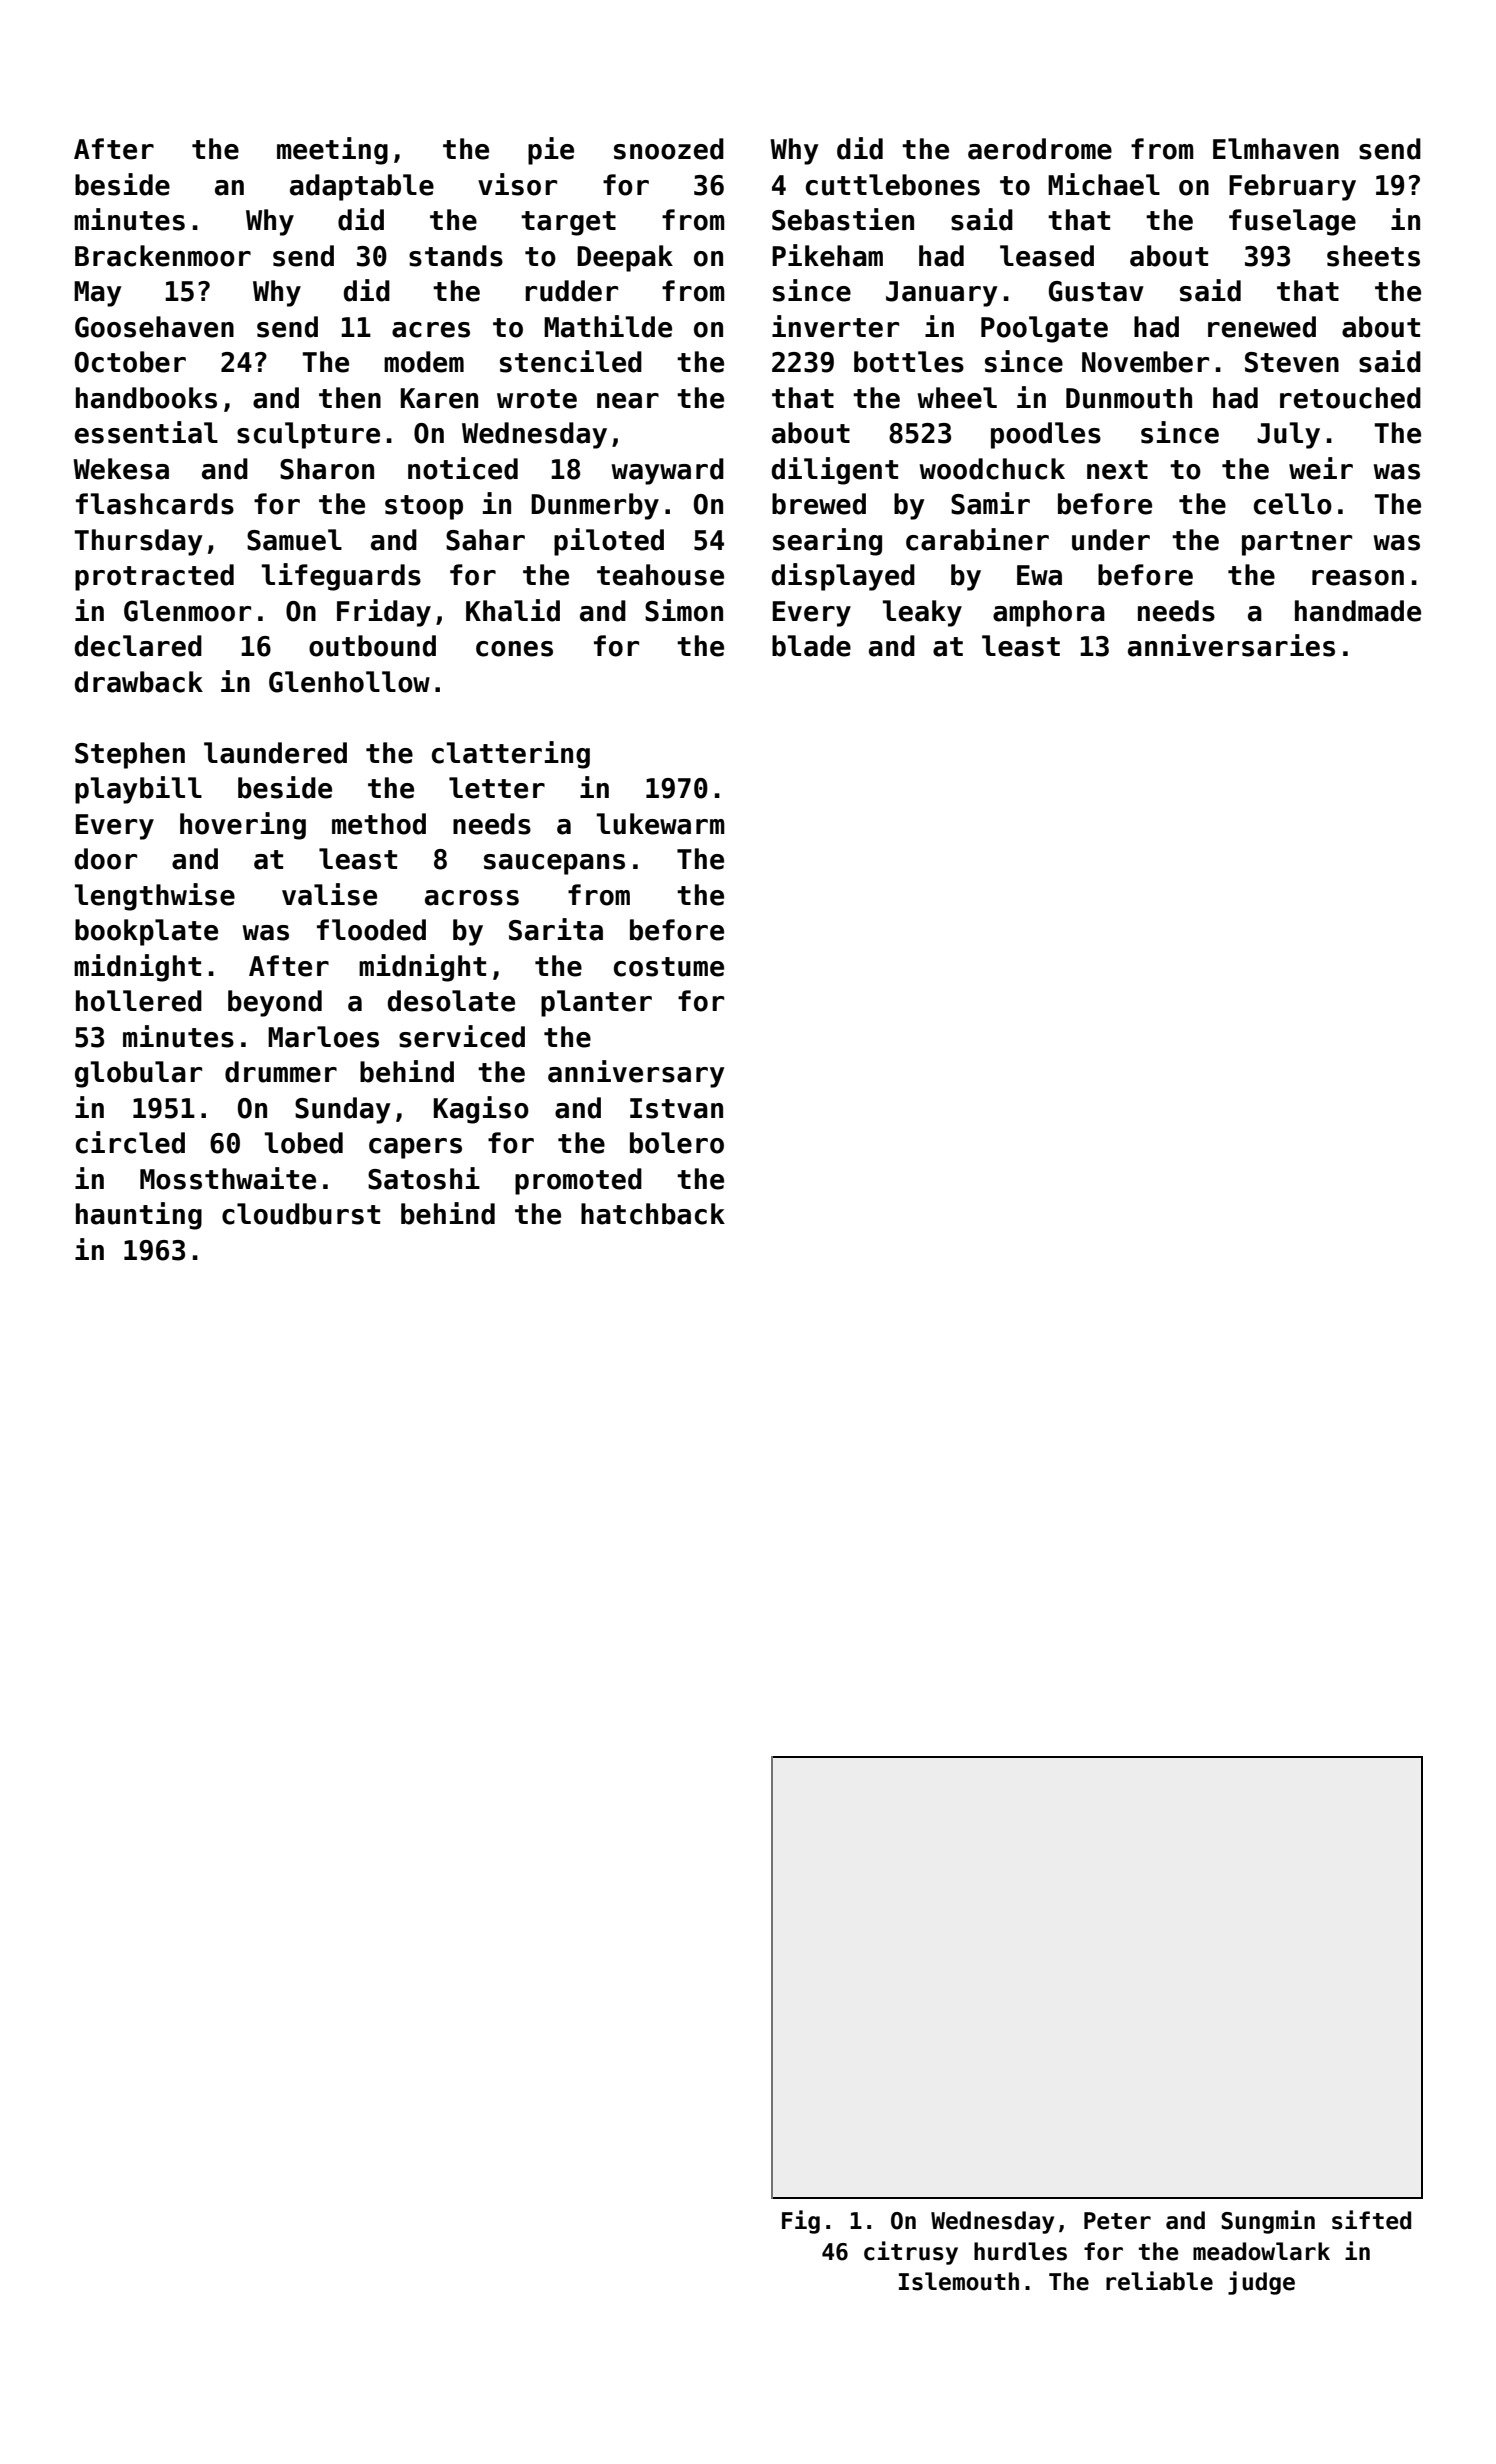 Image resolution: width=1496 pixels, height=2464 pixels. Describe the element at coordinates (959, 2281) in the screenshot. I see `Islemouth` at that location.
